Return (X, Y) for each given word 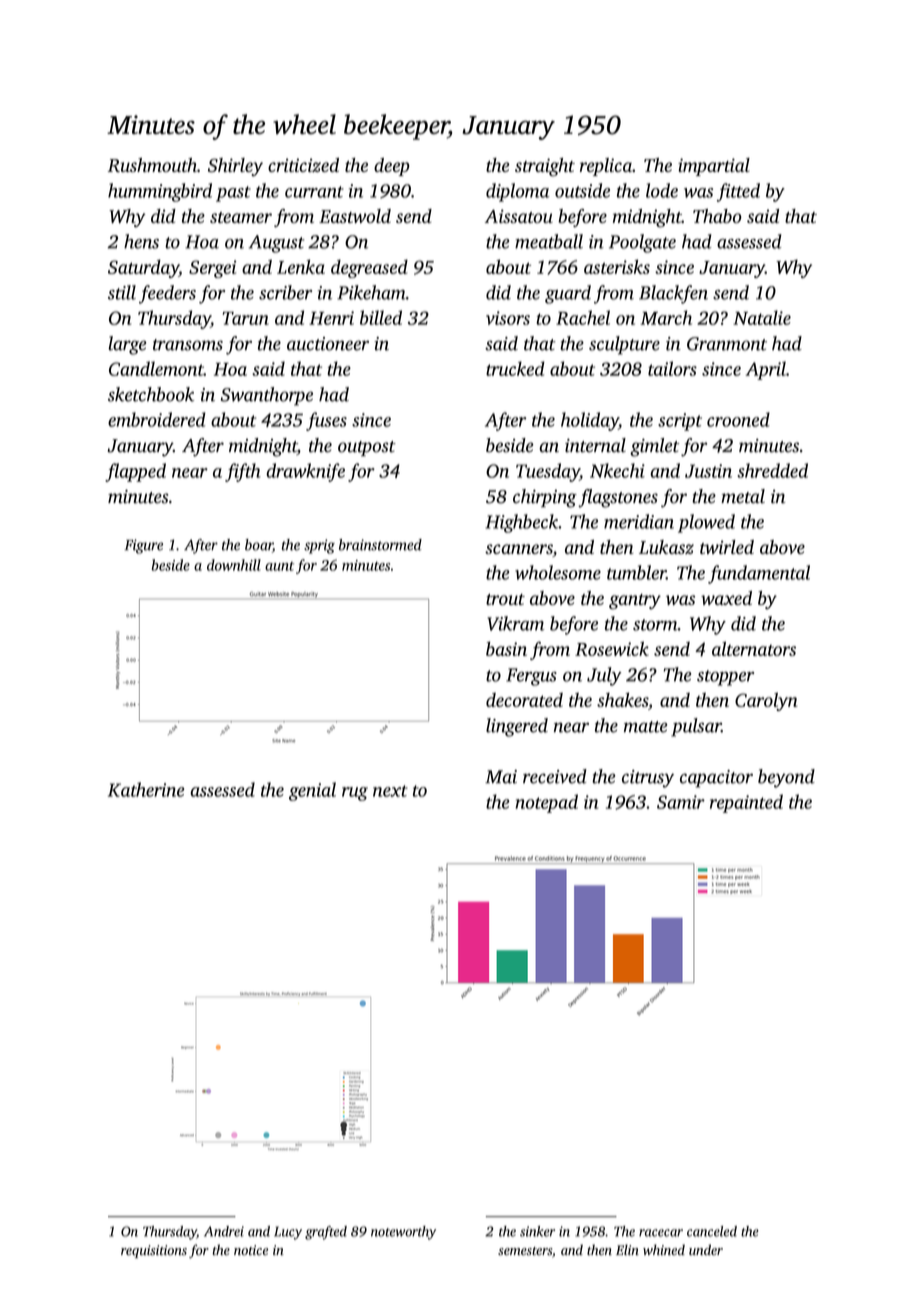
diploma (517, 192)
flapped (135, 472)
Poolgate (642, 243)
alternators (754, 648)
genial (312, 791)
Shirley (235, 167)
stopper (725, 678)
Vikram (515, 623)
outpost (367, 448)
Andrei (224, 1231)
